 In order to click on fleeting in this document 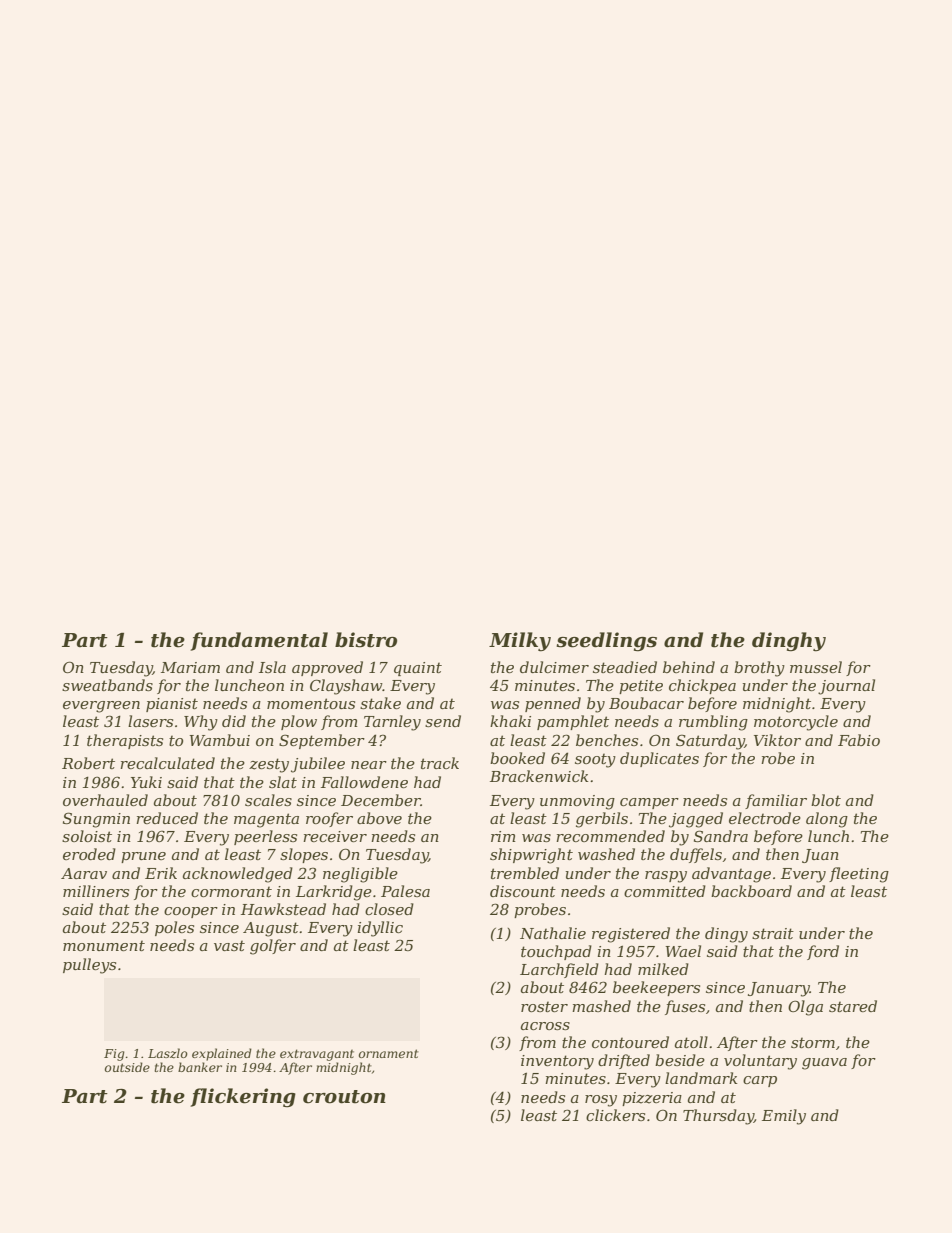, I will do `click(859, 875)`.
